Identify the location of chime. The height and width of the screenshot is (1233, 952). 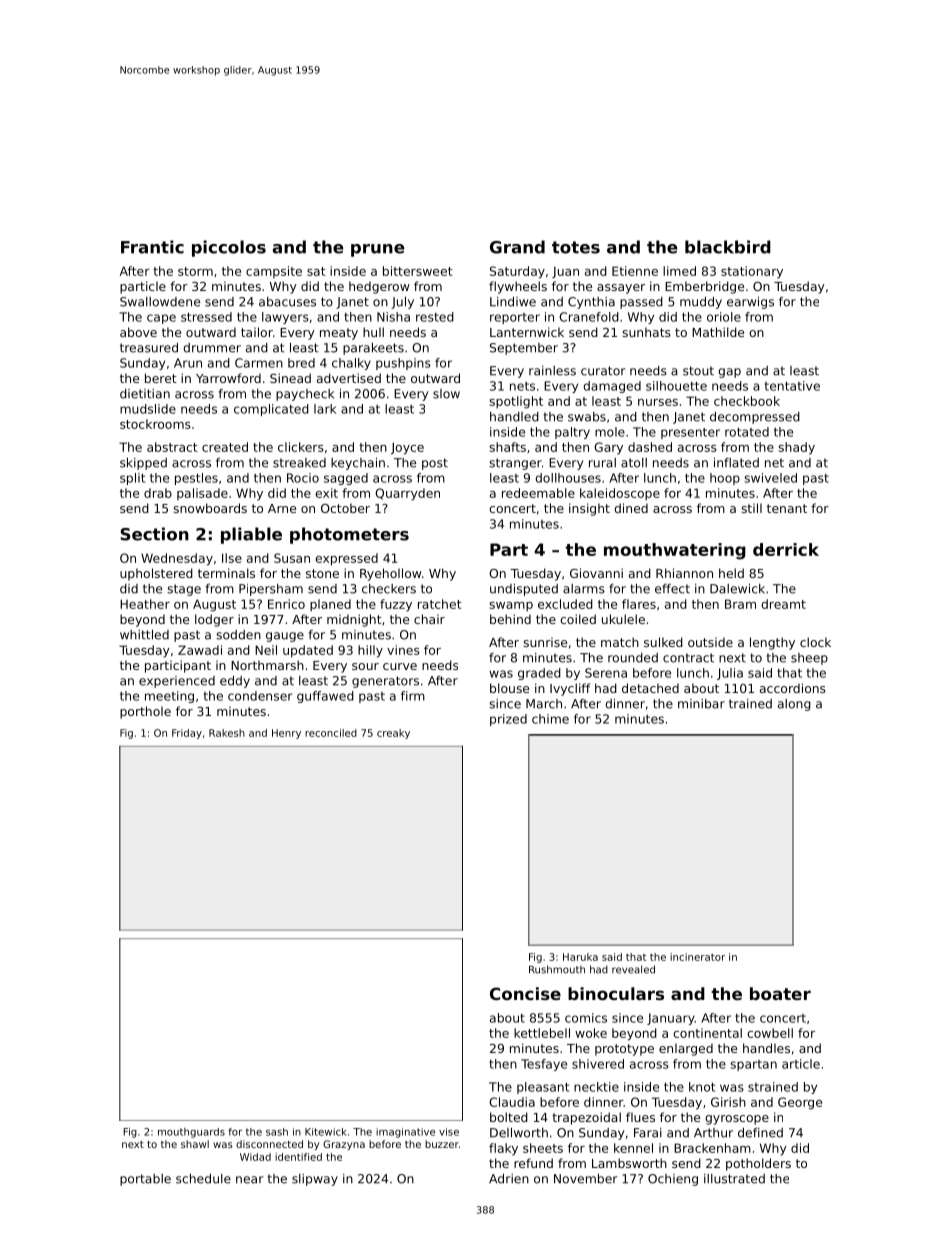
(550, 719).
